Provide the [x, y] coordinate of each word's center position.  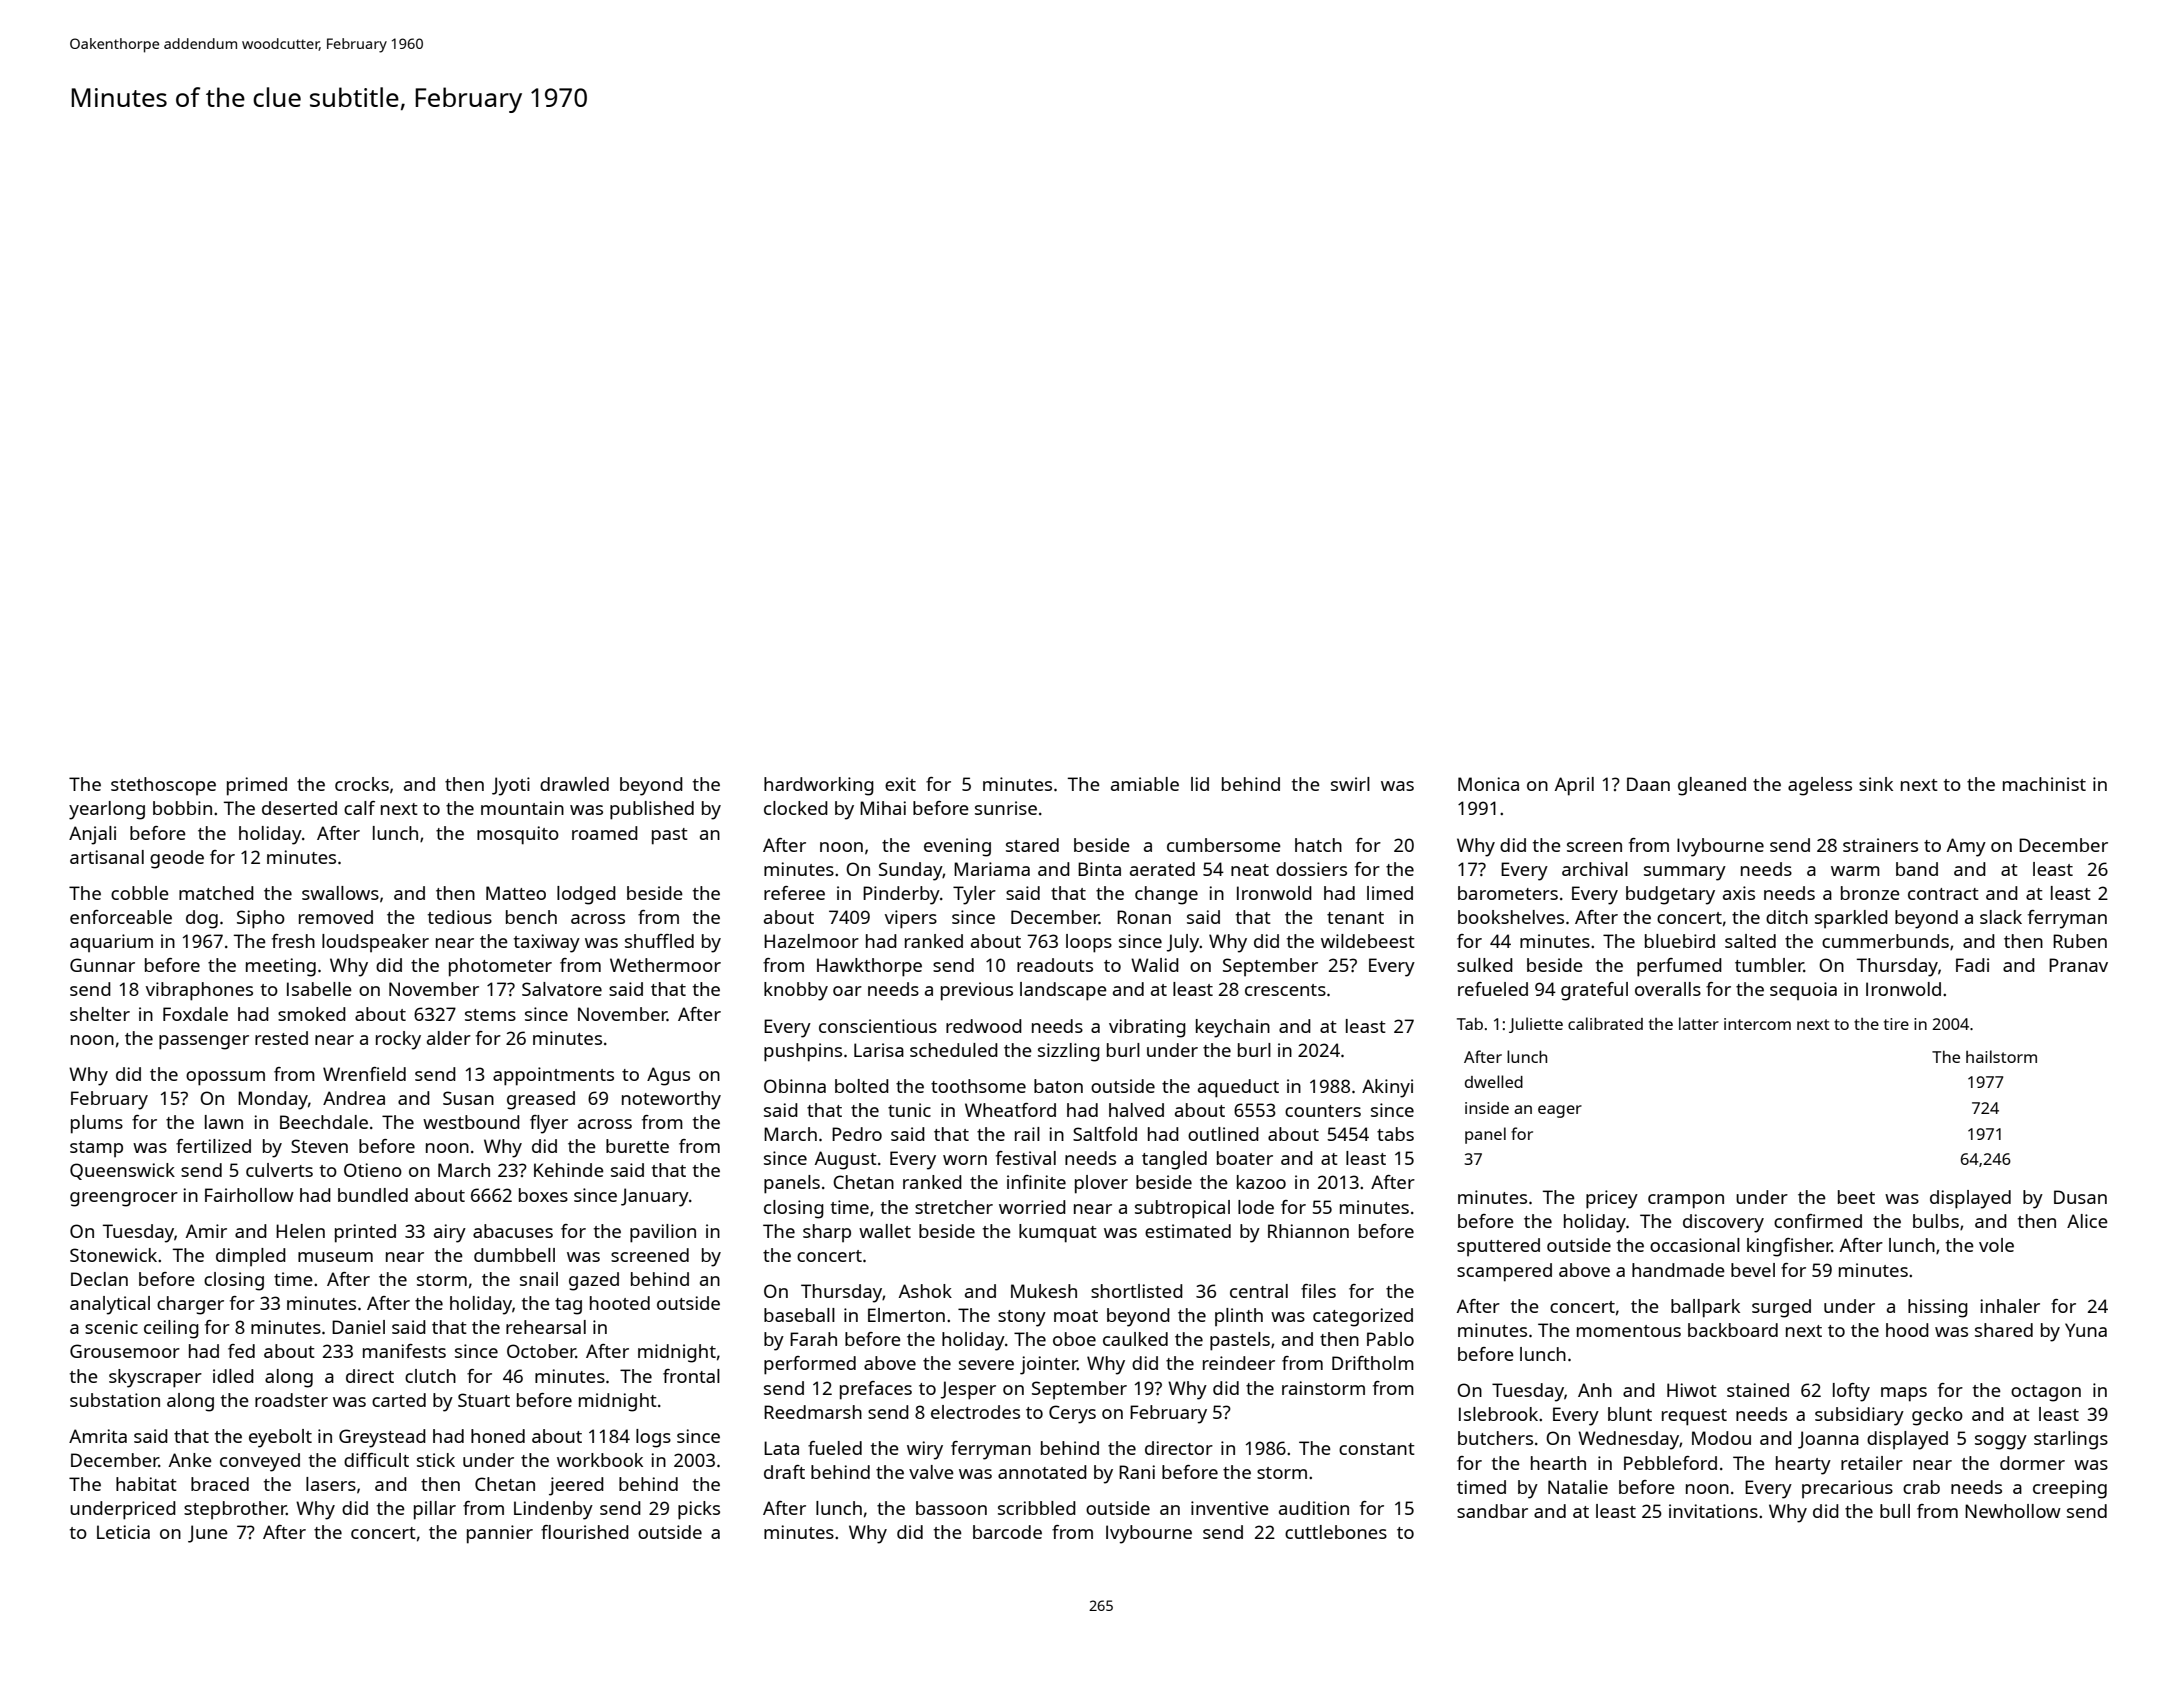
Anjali [92, 835]
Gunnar [102, 965]
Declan [99, 1279]
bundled [373, 1195]
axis [1739, 893]
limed [1390, 893]
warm [1855, 871]
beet [1856, 1197]
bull [1895, 1511]
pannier [500, 1534]
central [1259, 1291]
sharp [827, 1233]
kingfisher [1789, 1247]
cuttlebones [1336, 1532]
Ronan [1144, 917]
